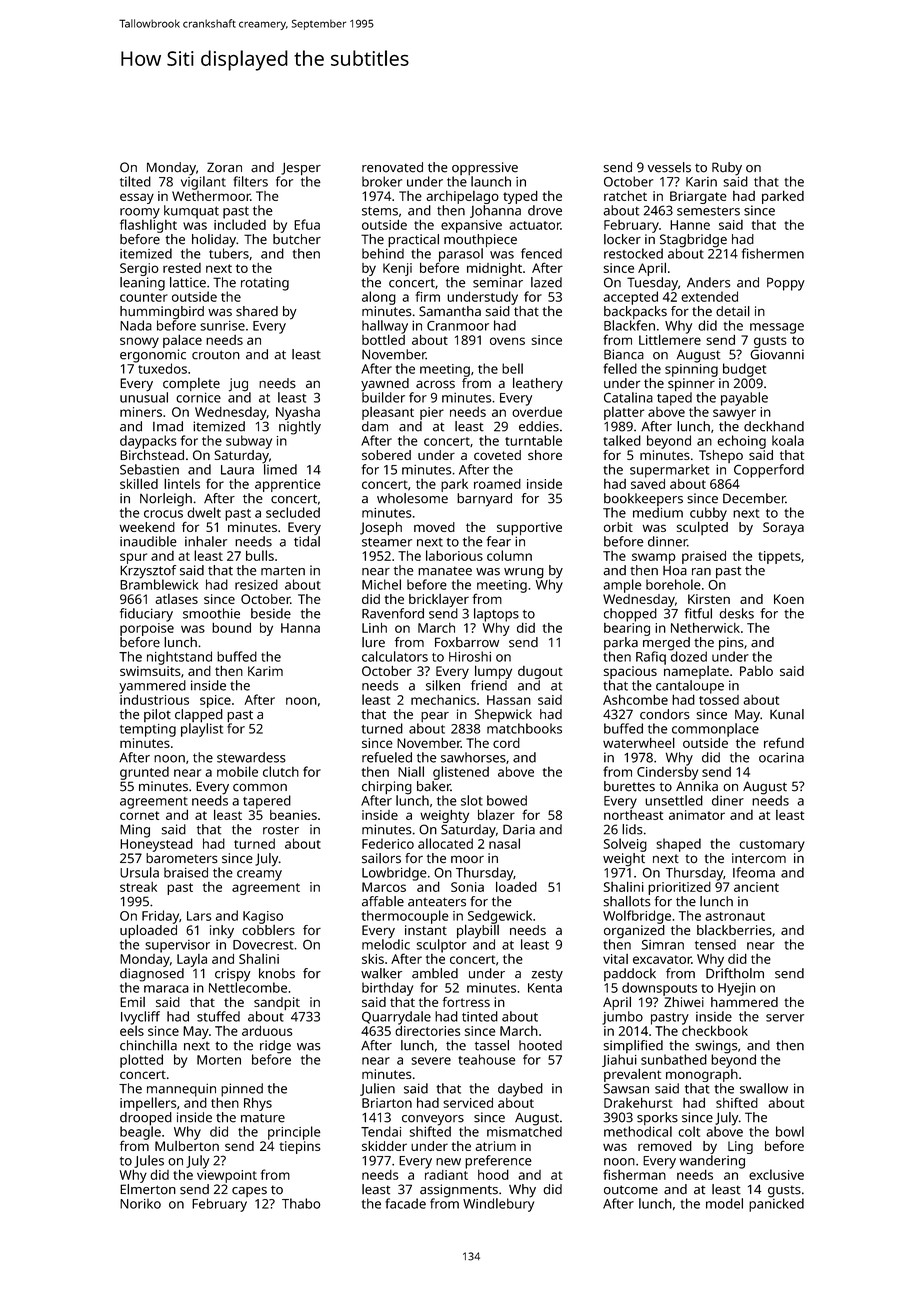 This page has width=924, height=1308. Describe the element at coordinates (237, 771) in the page. I see `mobile` at that location.
